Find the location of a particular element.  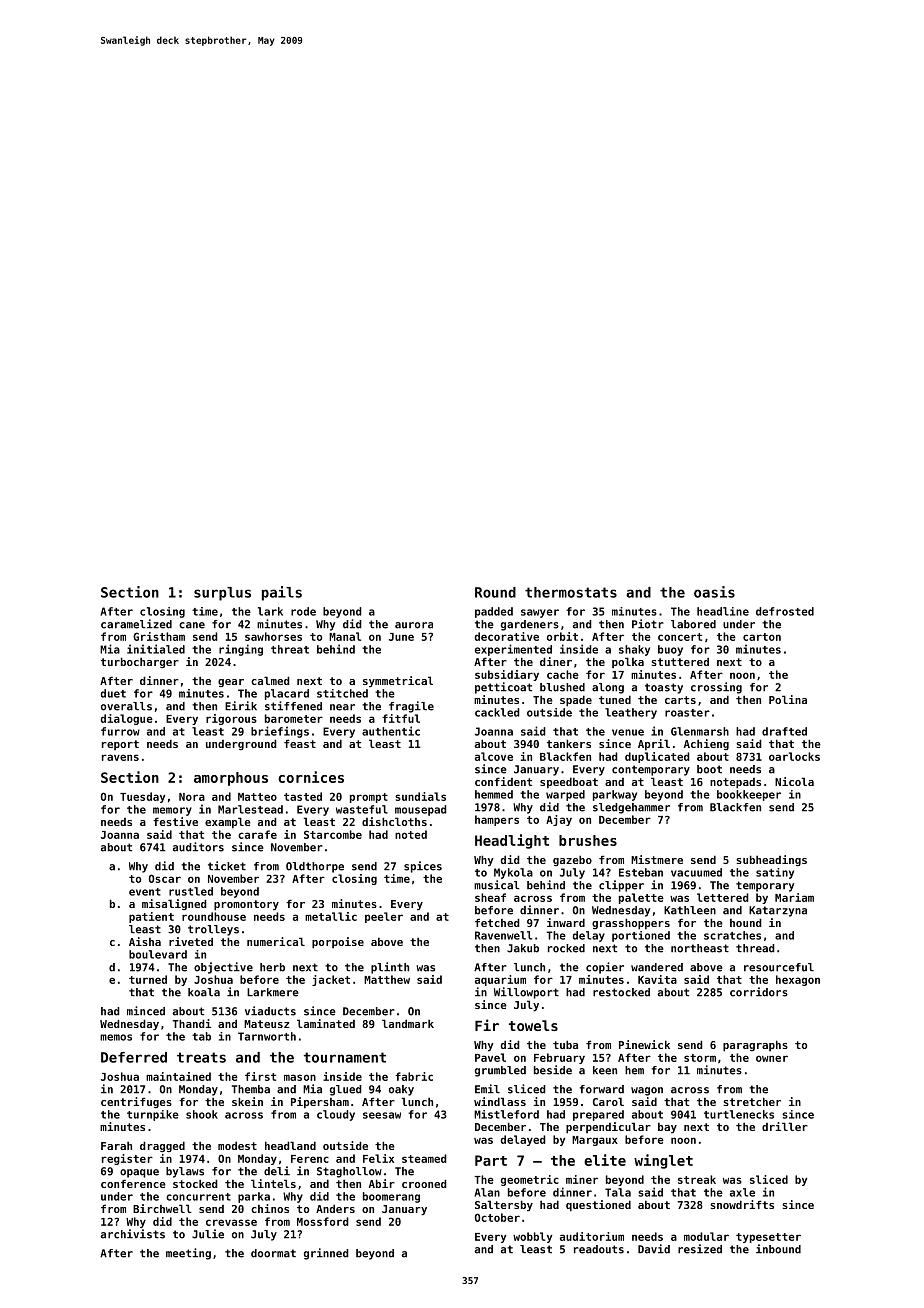

headline is located at coordinates (723, 611).
